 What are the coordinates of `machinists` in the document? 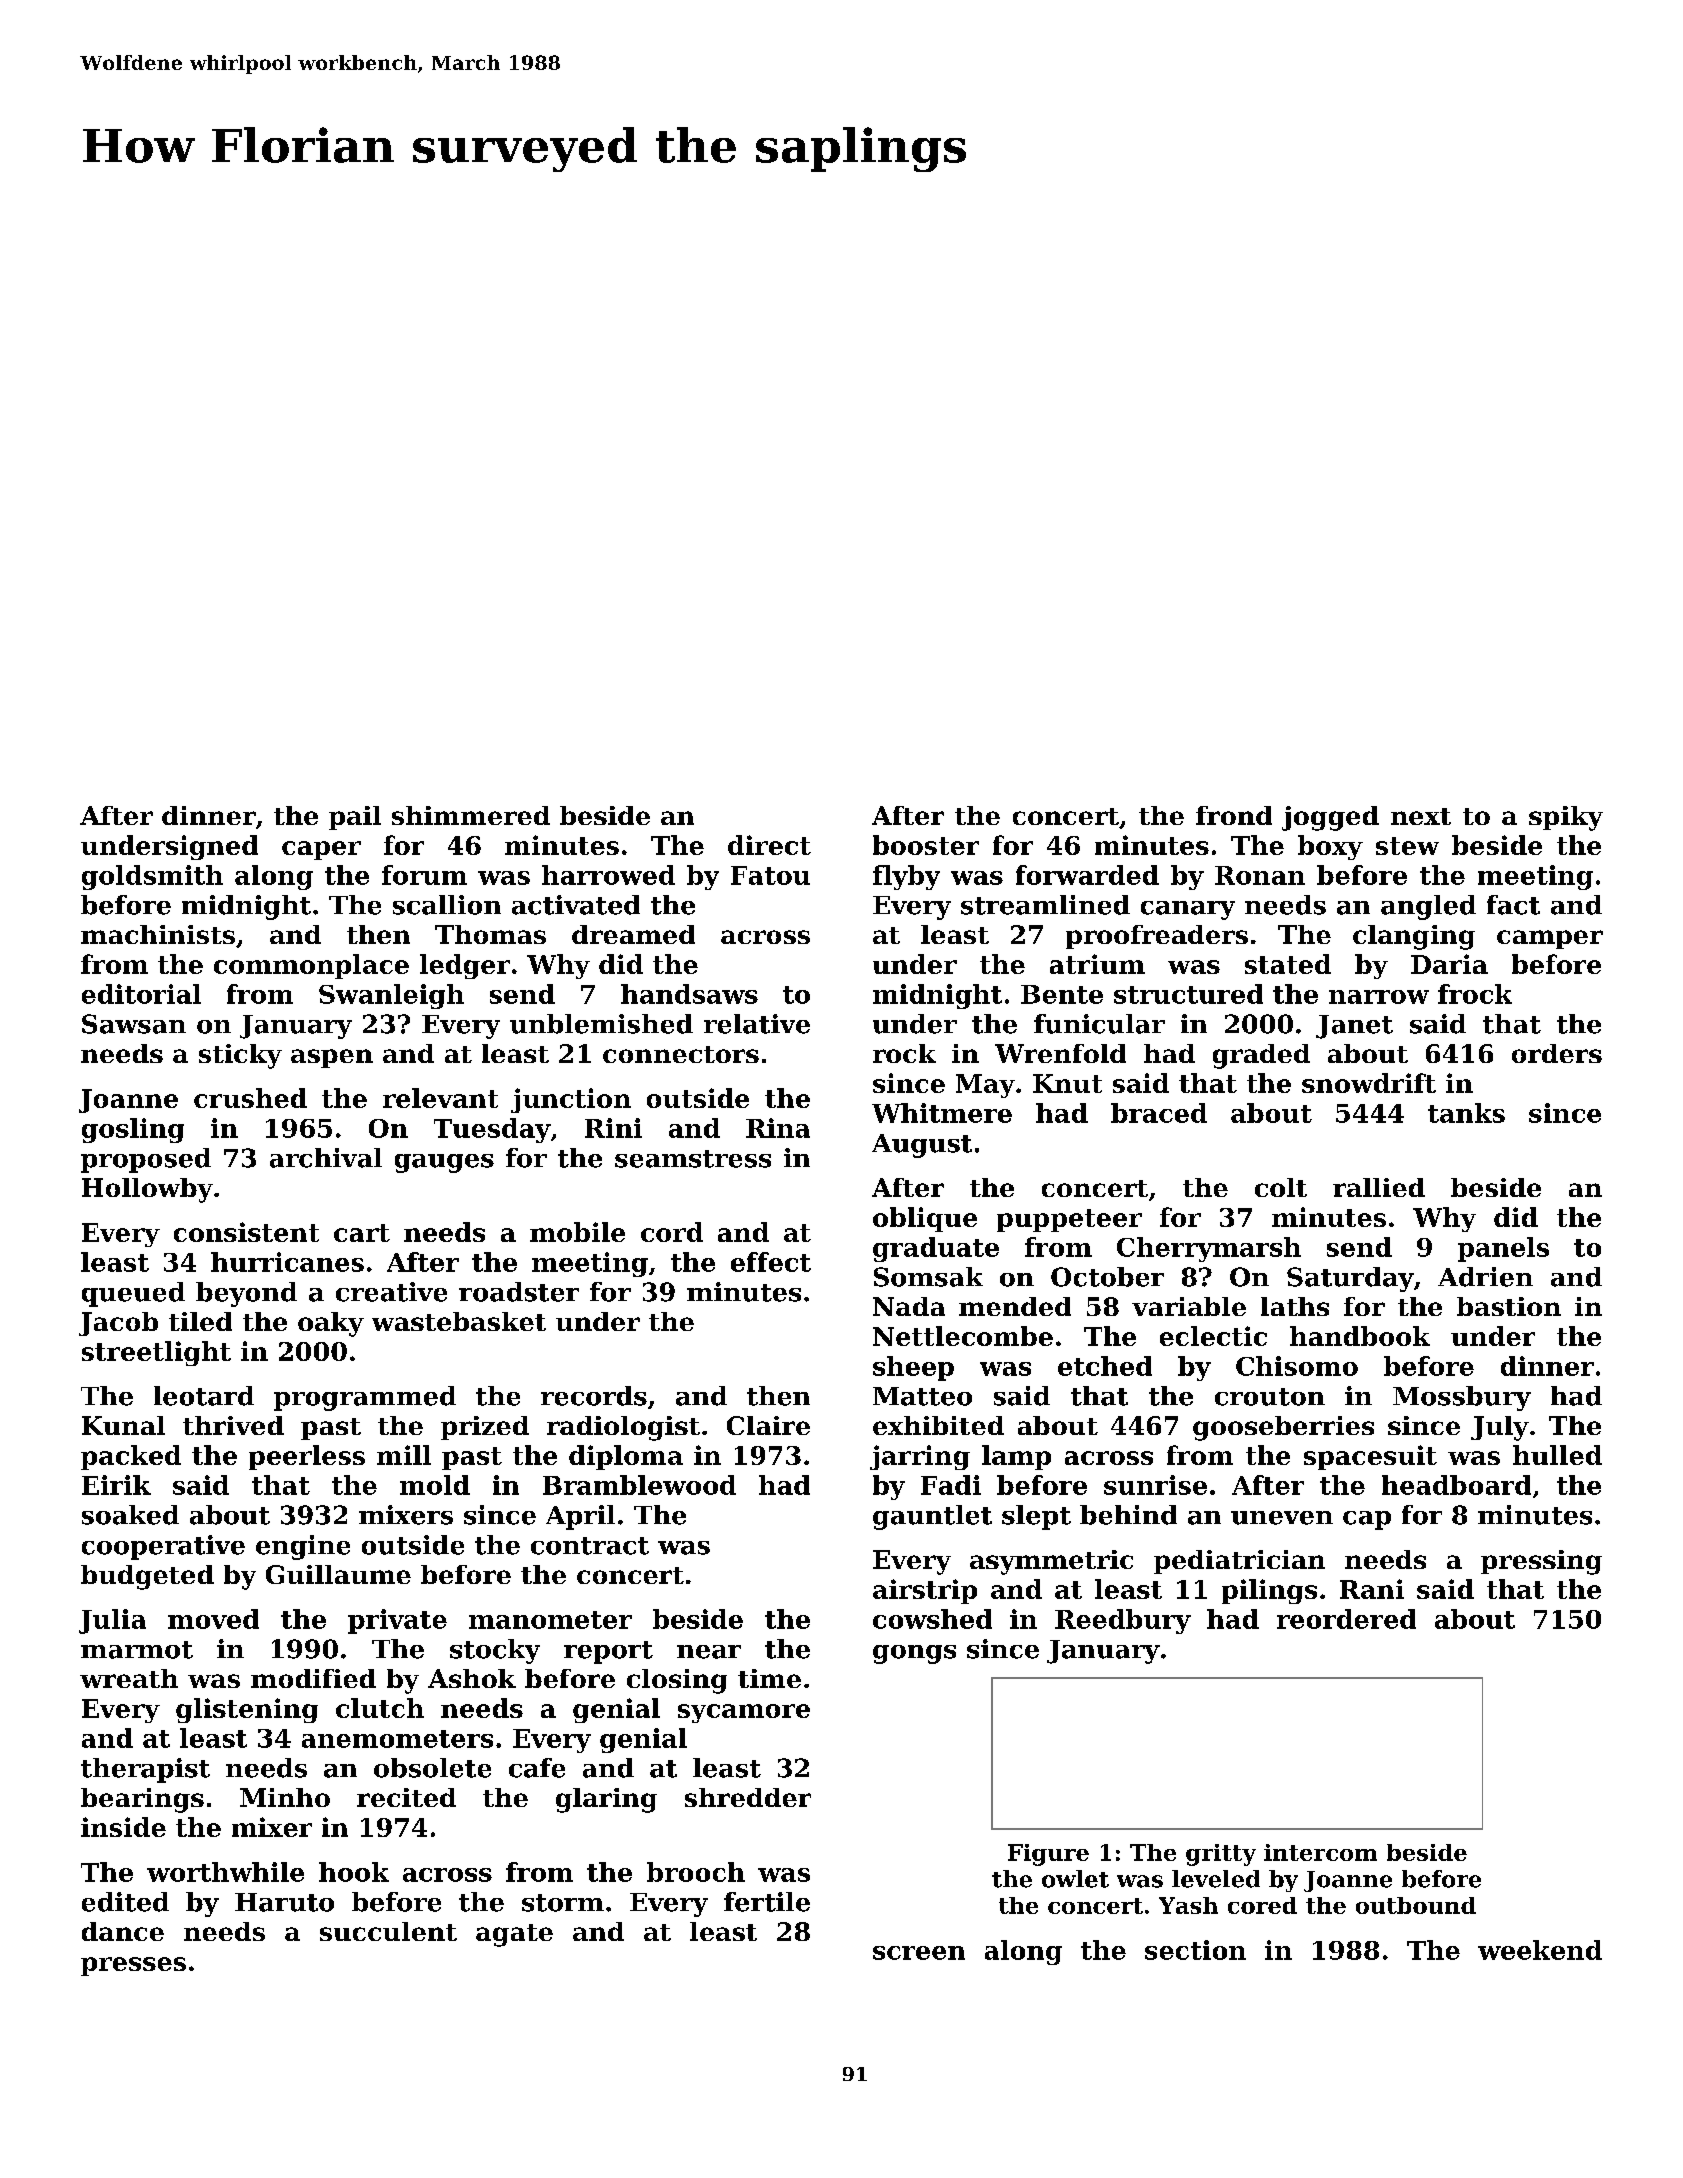 It's located at (158, 934).
